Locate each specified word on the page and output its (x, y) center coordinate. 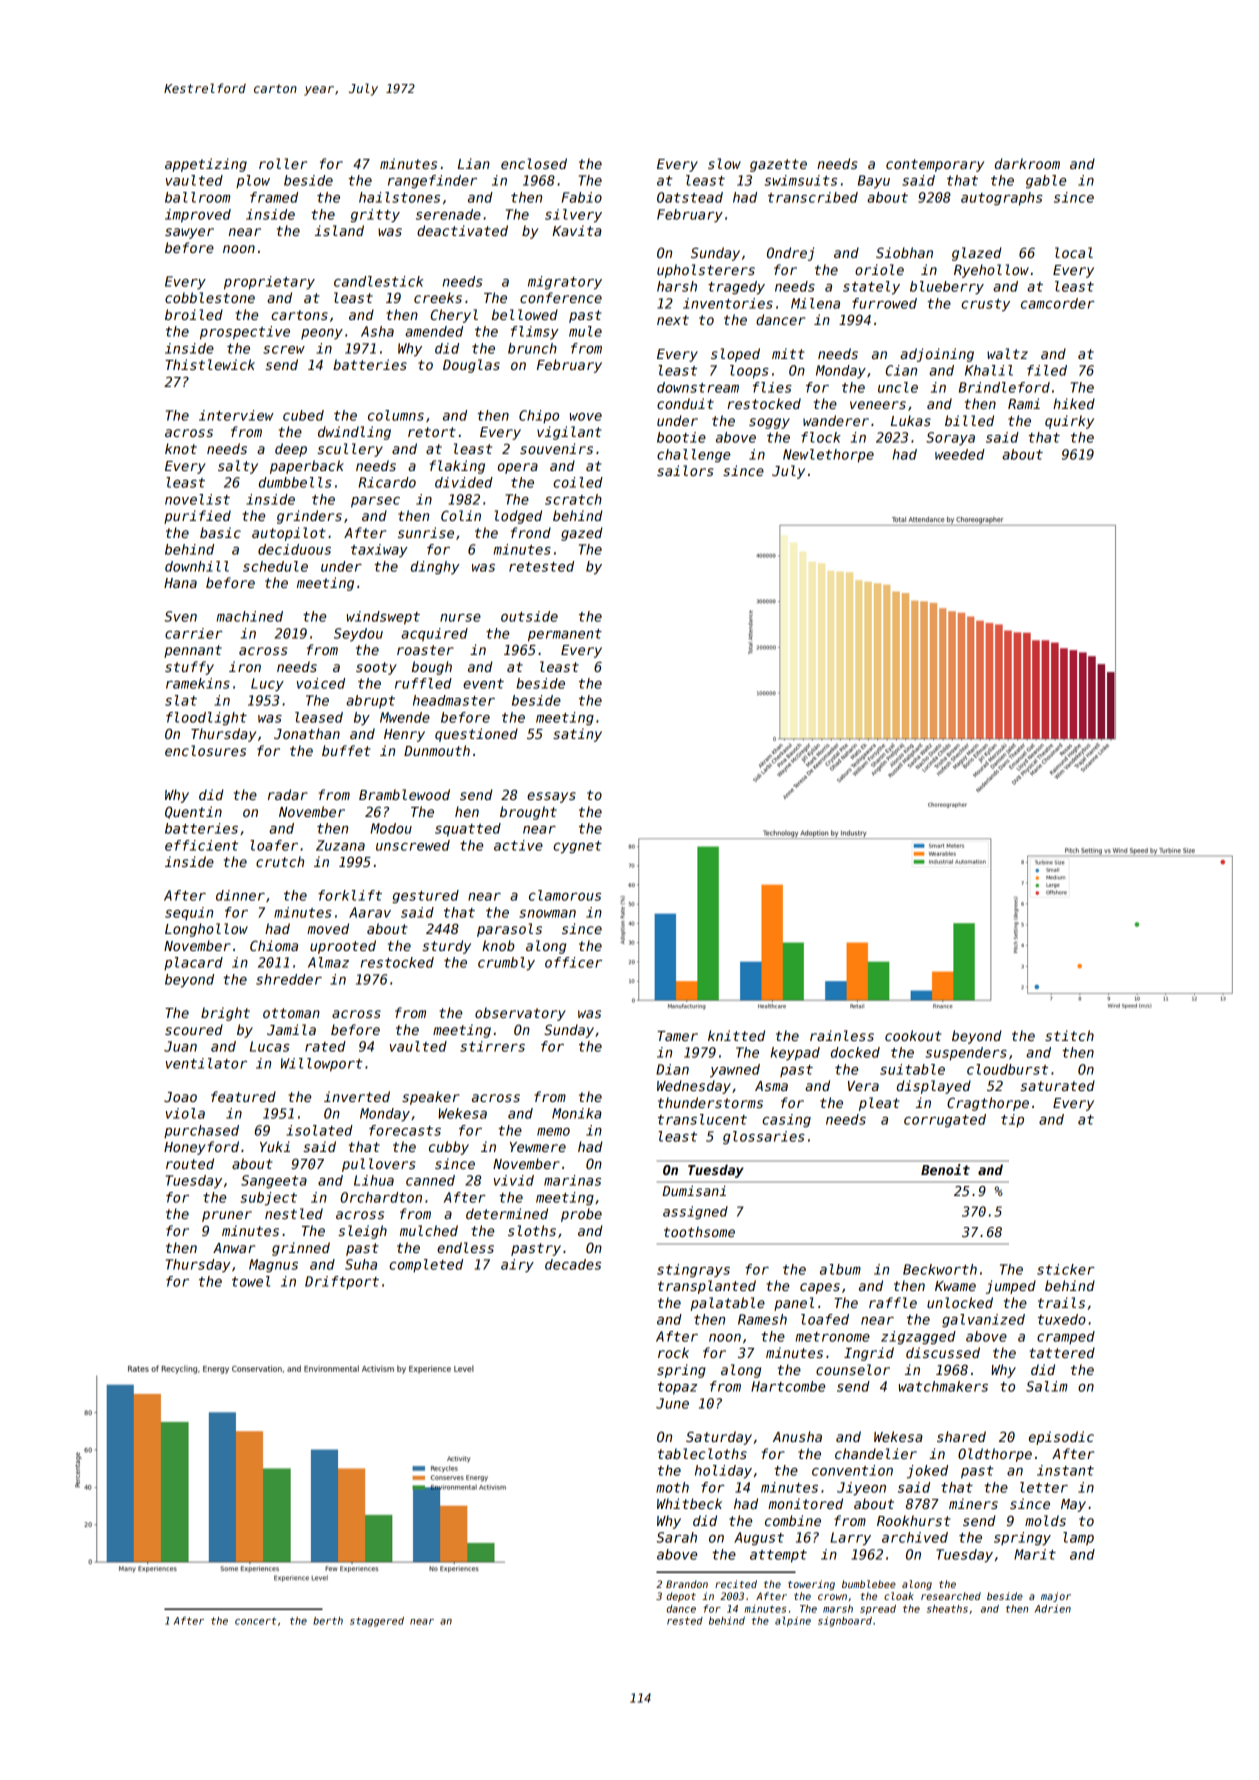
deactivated (462, 230)
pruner (227, 1216)
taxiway (379, 551)
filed (1047, 370)
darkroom (1027, 163)
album (840, 1269)
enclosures (205, 750)
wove (586, 417)
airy (517, 1266)
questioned (476, 735)
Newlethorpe (828, 456)
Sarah (677, 1537)
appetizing (206, 165)
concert (255, 1621)
